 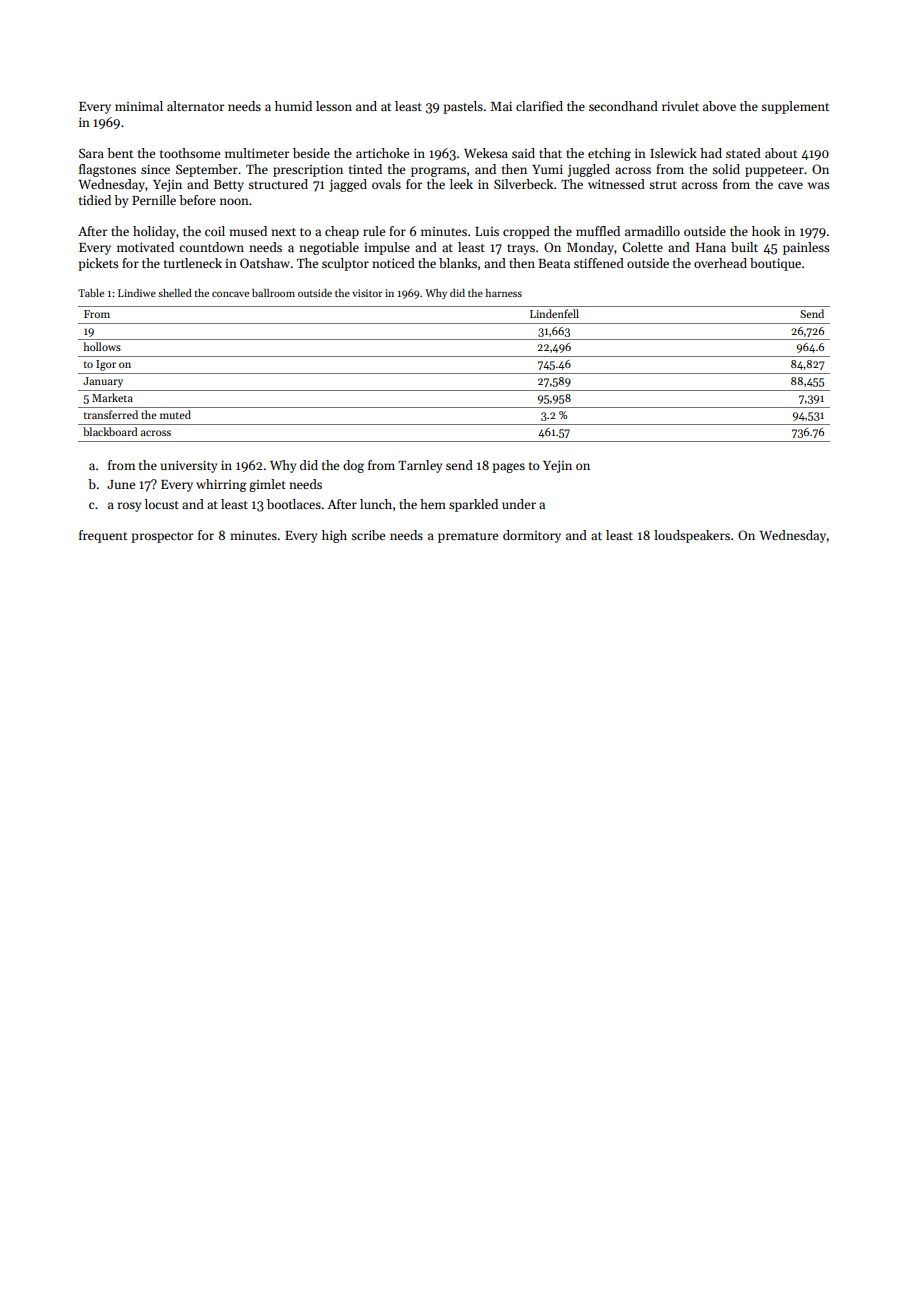 I want to click on multimeter, so click(x=257, y=153).
